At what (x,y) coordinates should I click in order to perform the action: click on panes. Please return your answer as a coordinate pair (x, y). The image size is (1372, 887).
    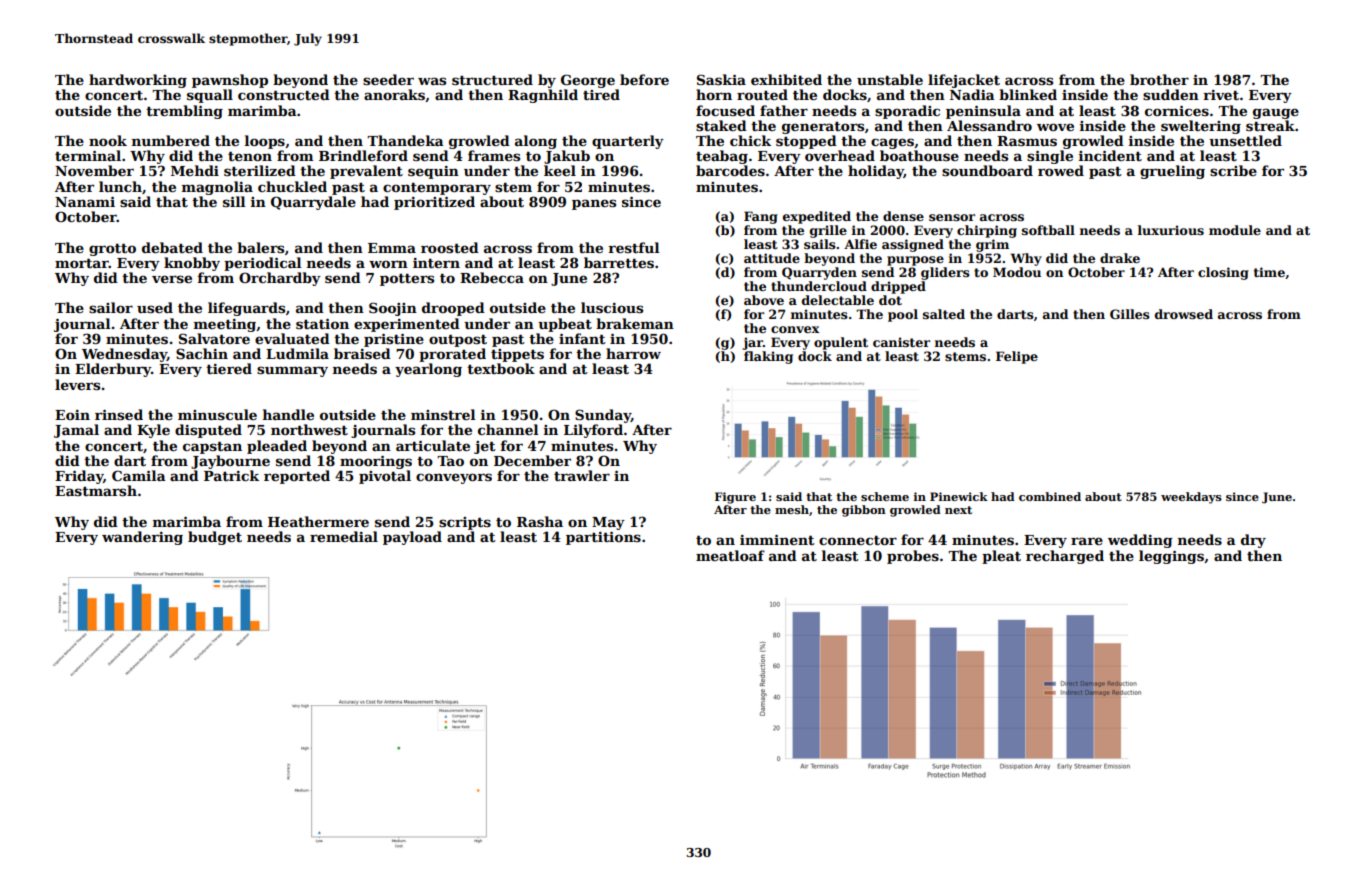
    Looking at the image, I should click on (594, 204).
